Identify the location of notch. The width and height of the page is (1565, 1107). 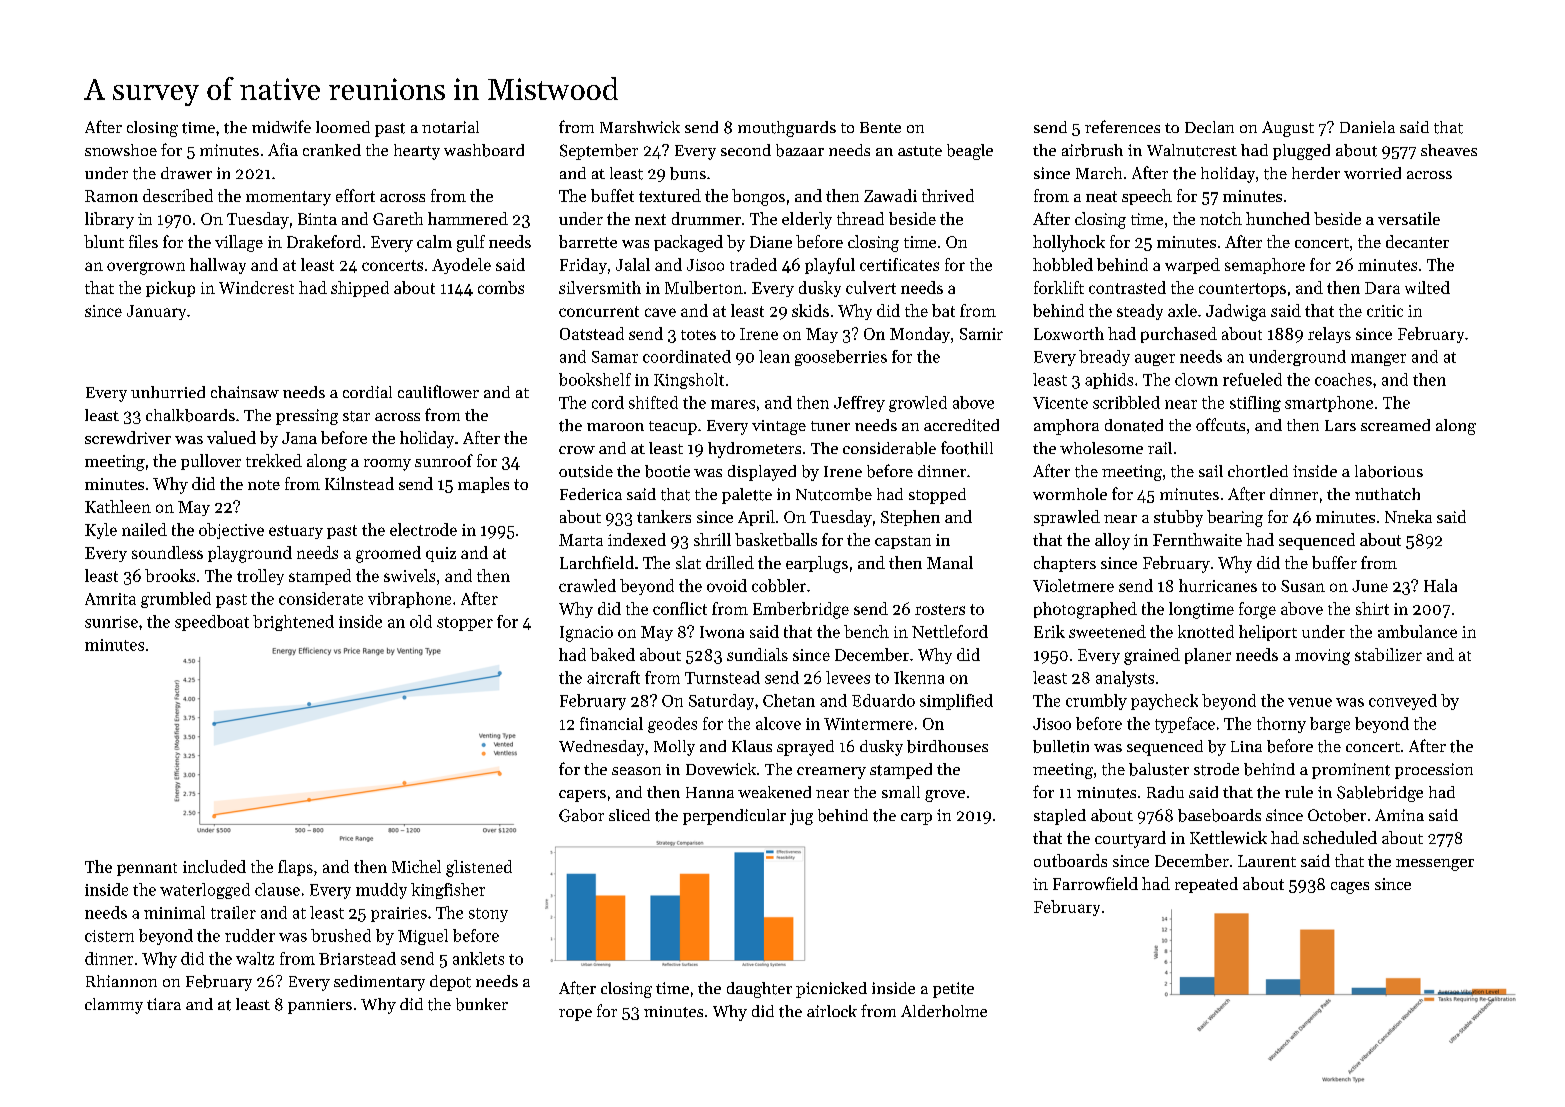
(1221, 218).
